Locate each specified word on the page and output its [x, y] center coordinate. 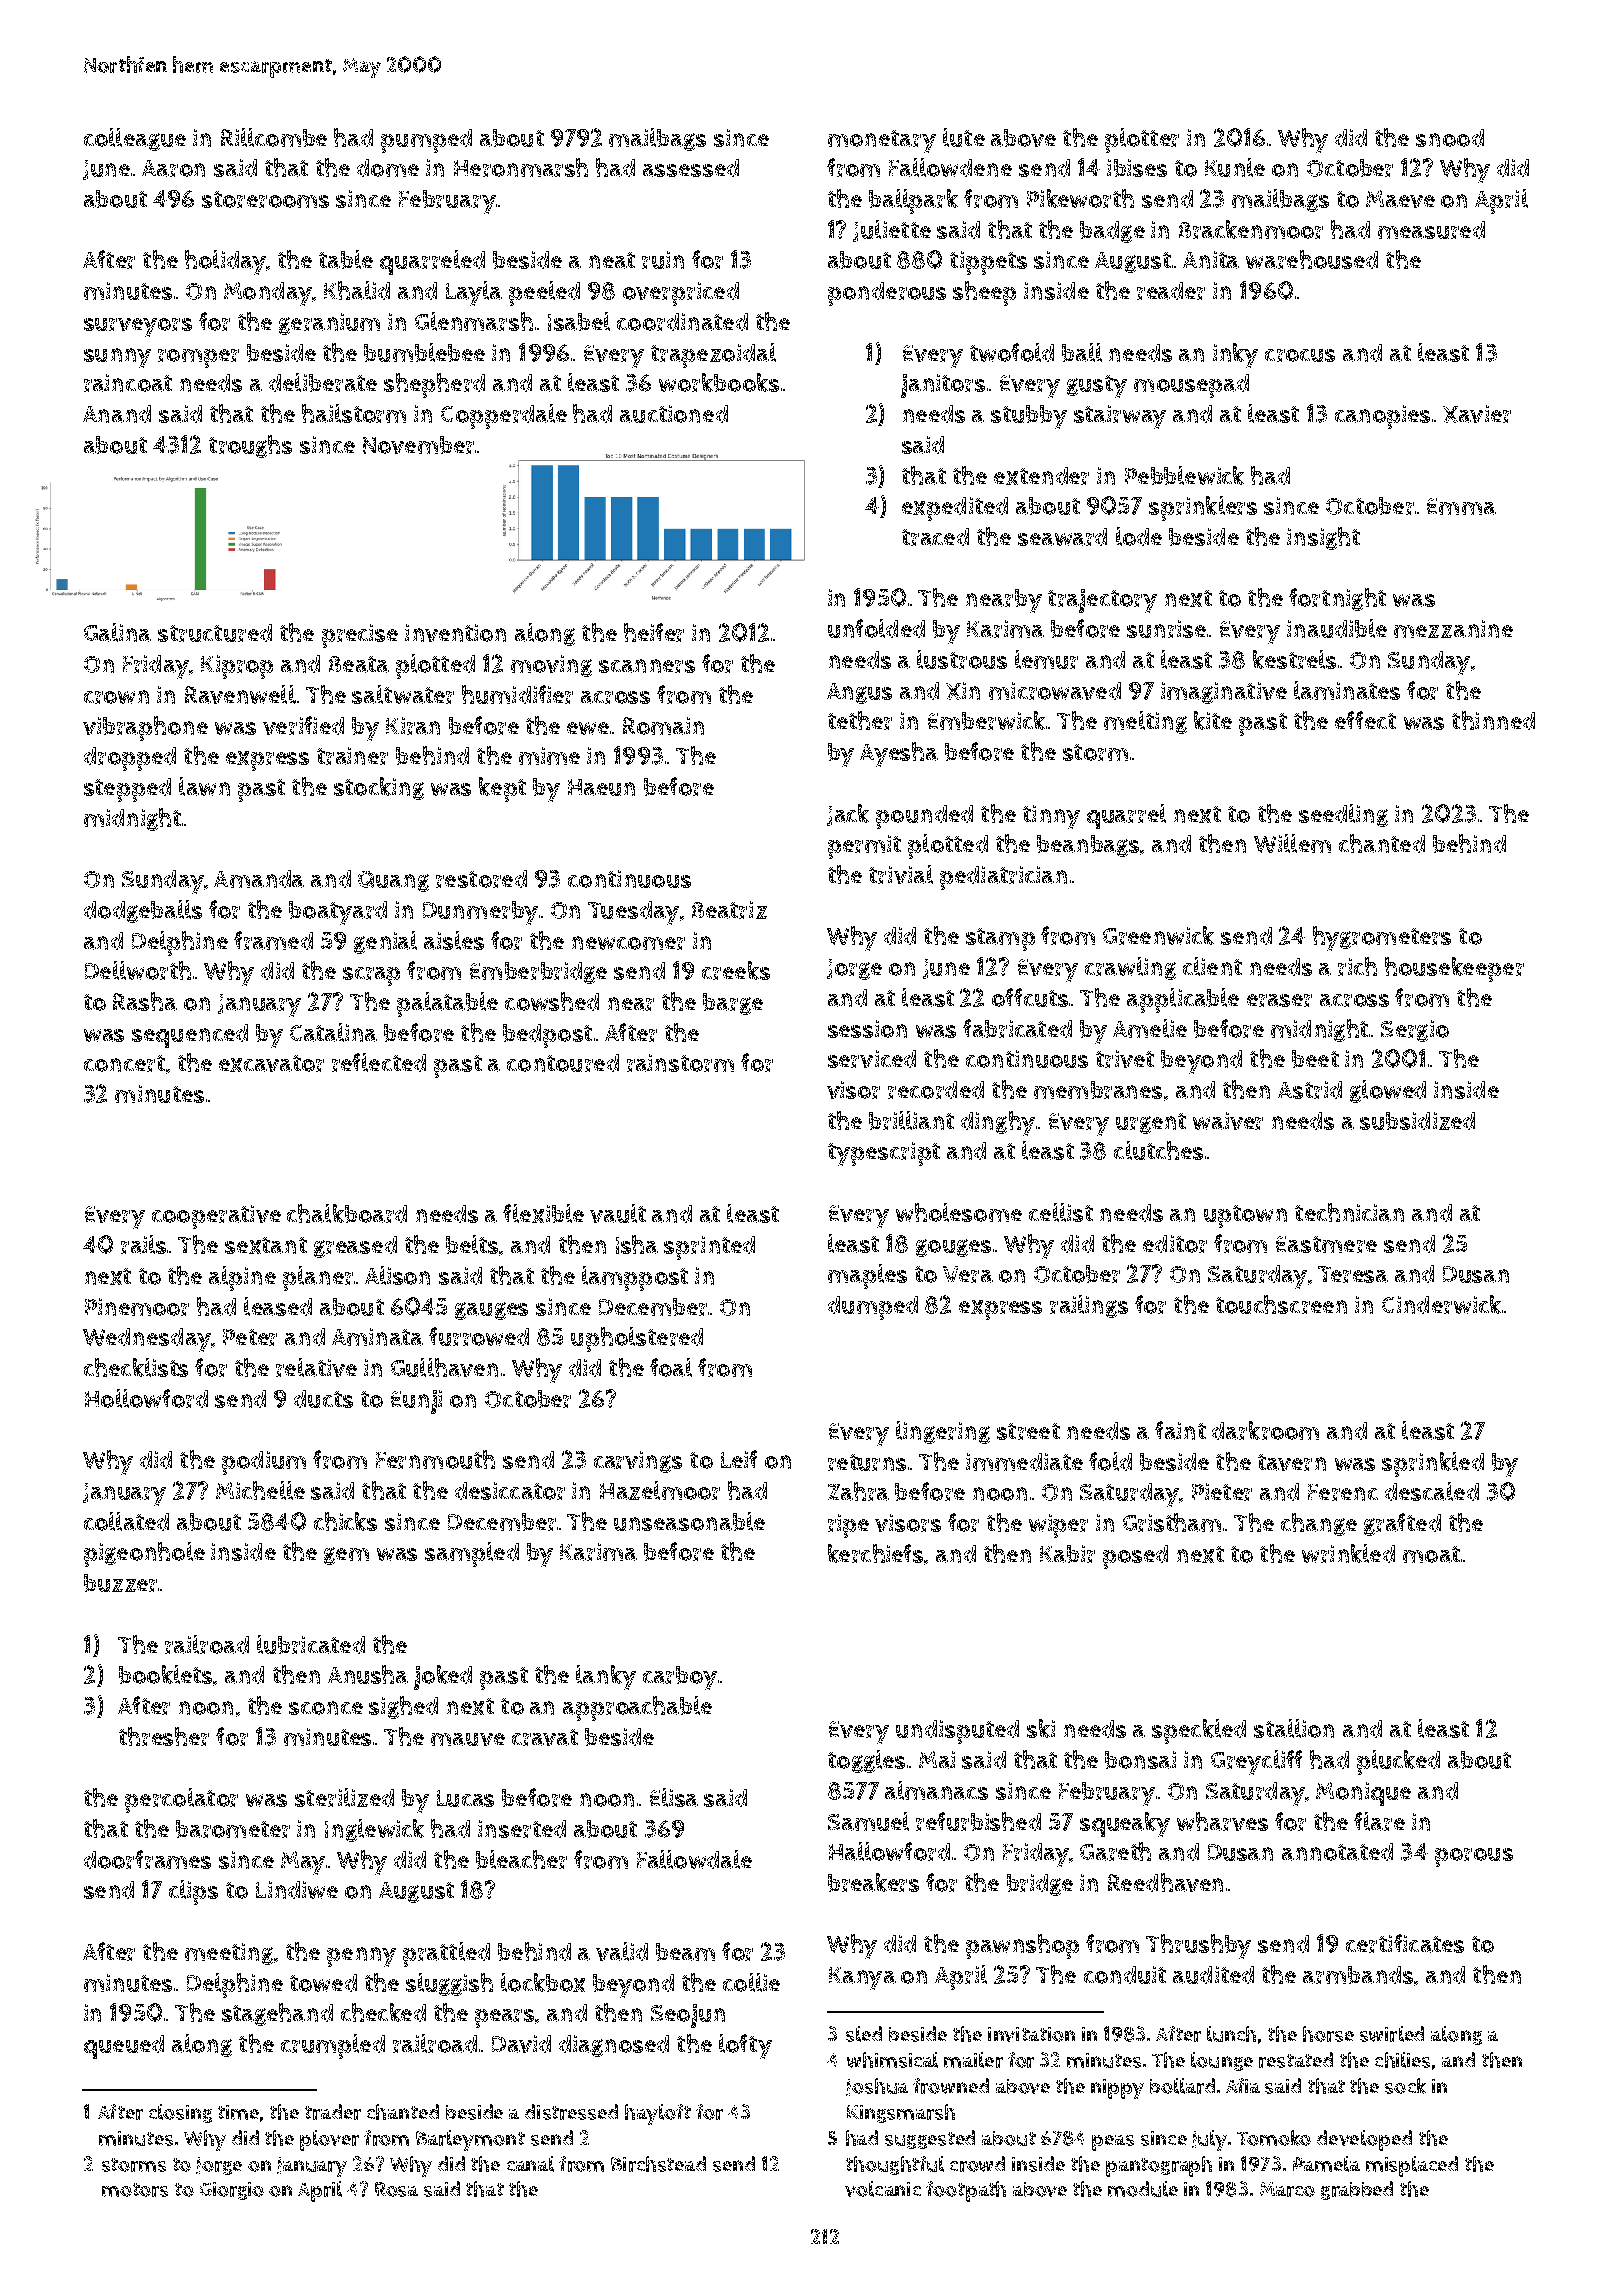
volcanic [883, 2189]
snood [1450, 138]
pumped [426, 141]
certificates [1405, 1943]
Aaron [173, 168]
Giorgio [232, 2191]
